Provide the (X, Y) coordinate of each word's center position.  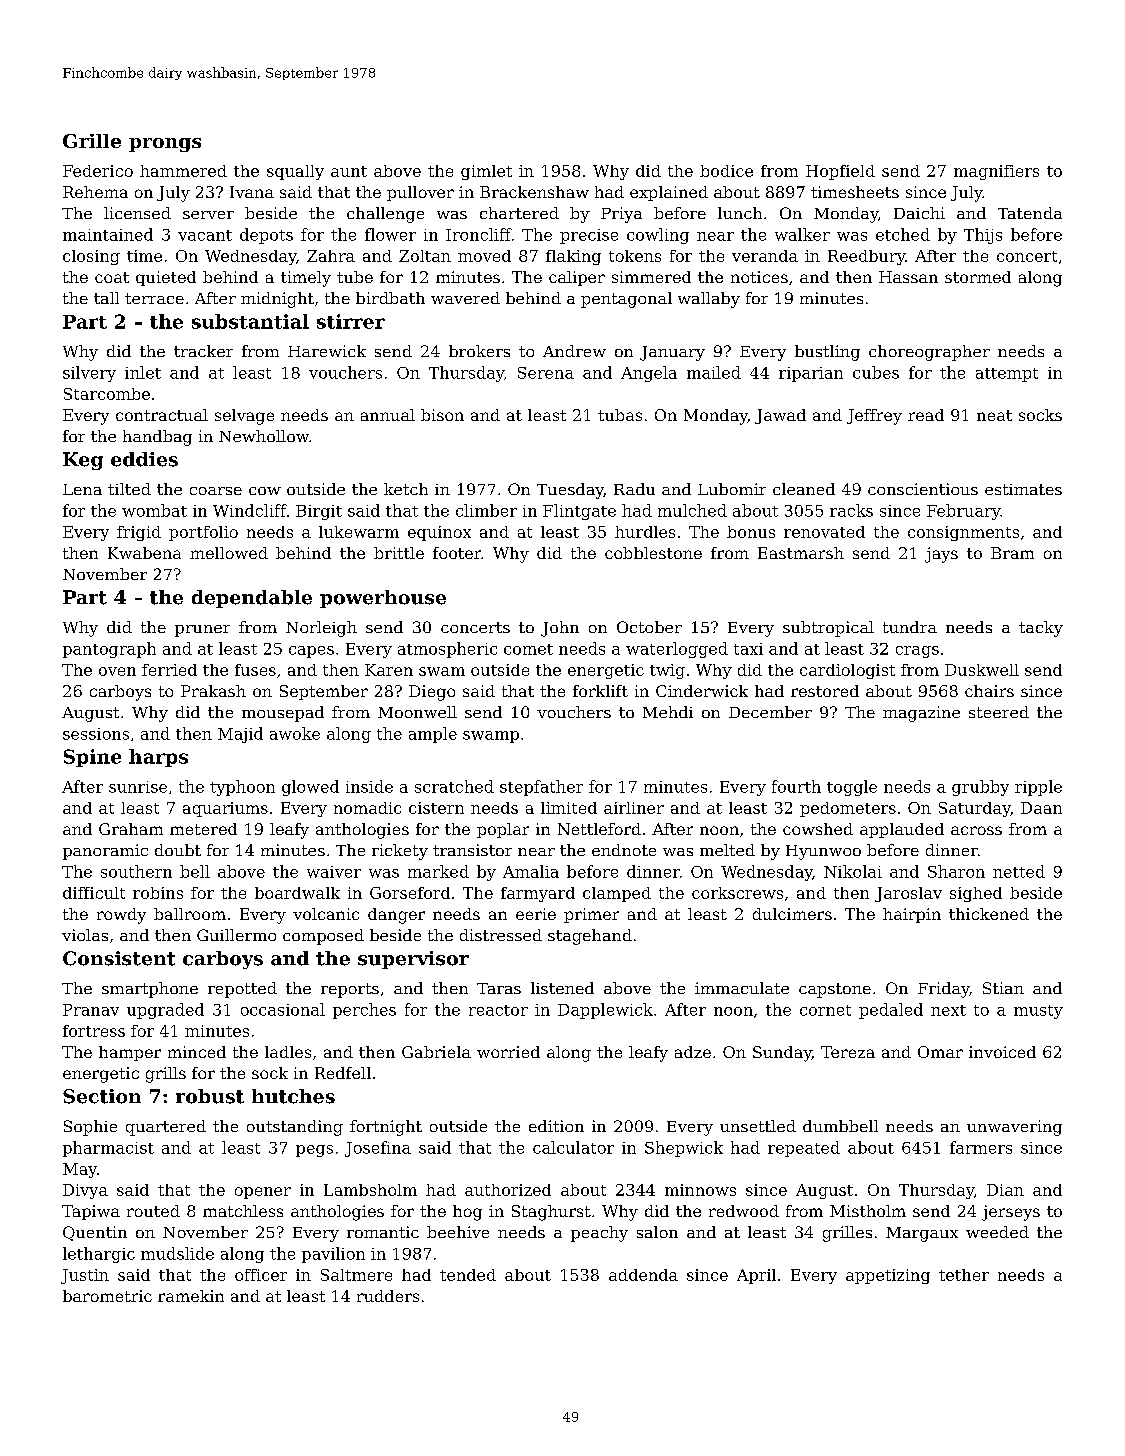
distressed (501, 935)
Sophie (90, 1128)
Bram (1012, 553)
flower (390, 234)
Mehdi (668, 712)
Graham (131, 829)
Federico (98, 171)
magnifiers (996, 172)
